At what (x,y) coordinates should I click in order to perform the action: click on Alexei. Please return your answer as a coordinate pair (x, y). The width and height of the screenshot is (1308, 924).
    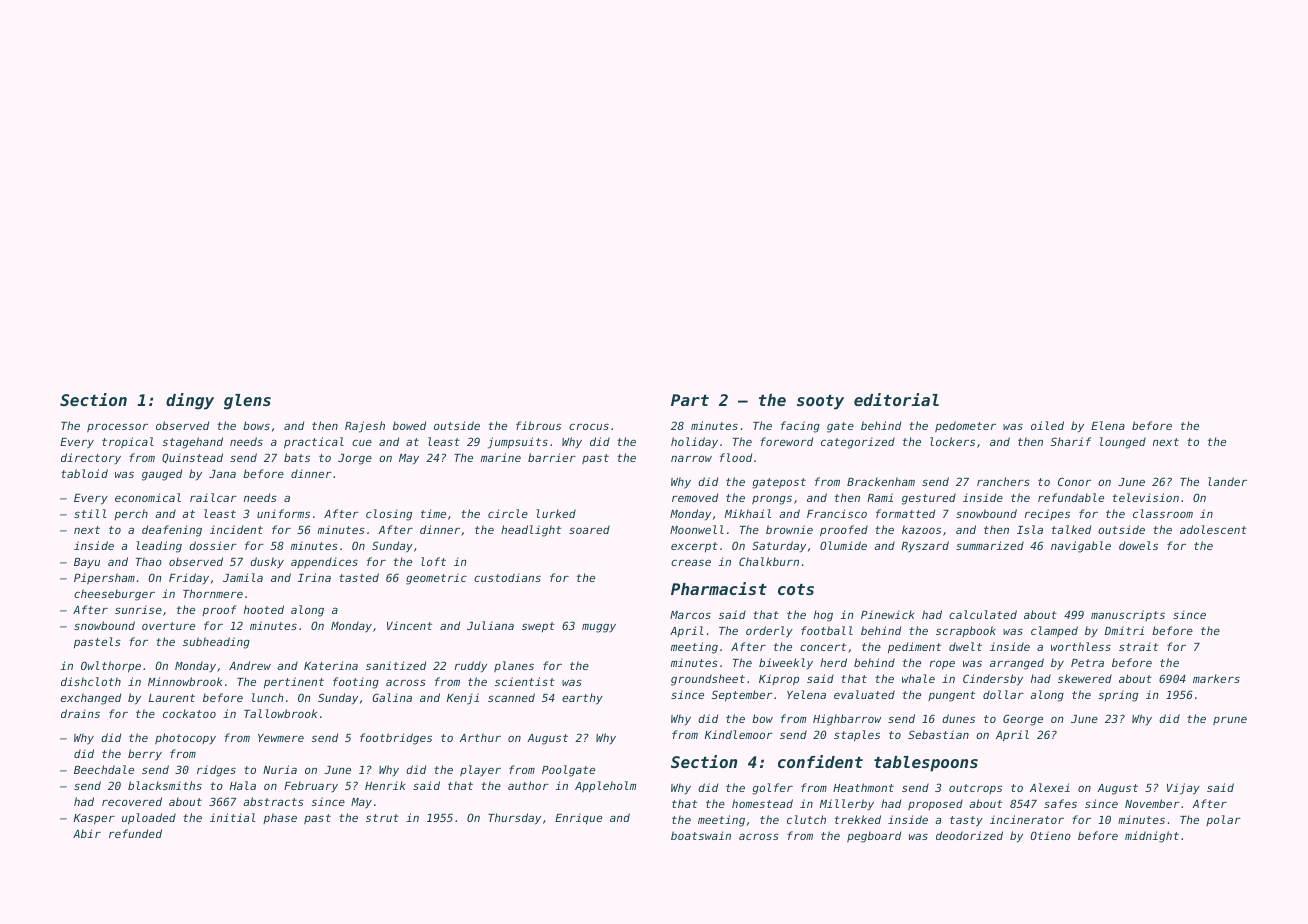
    Looking at the image, I should click on (1050, 787).
